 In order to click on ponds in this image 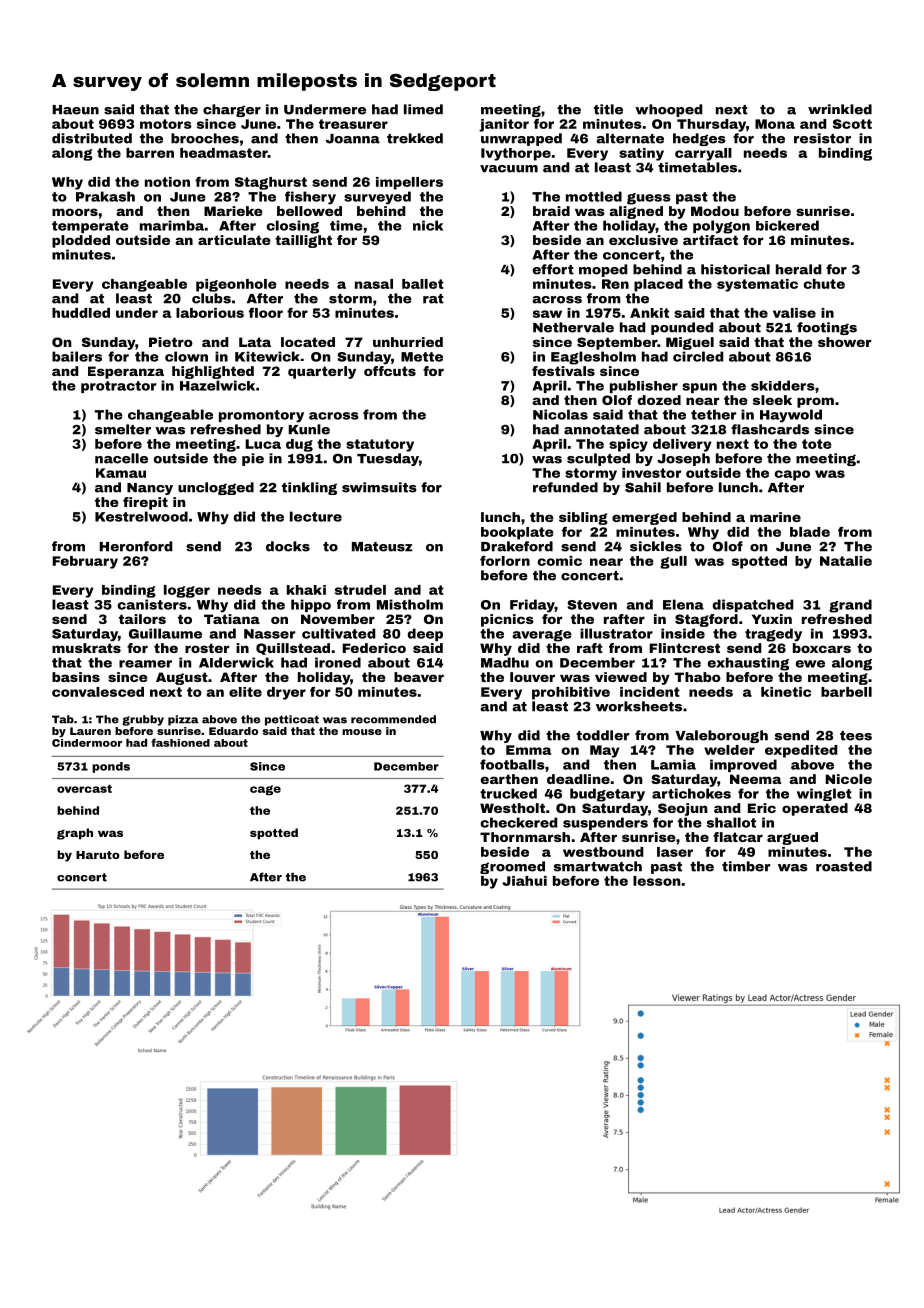, I will do `click(111, 767)`.
